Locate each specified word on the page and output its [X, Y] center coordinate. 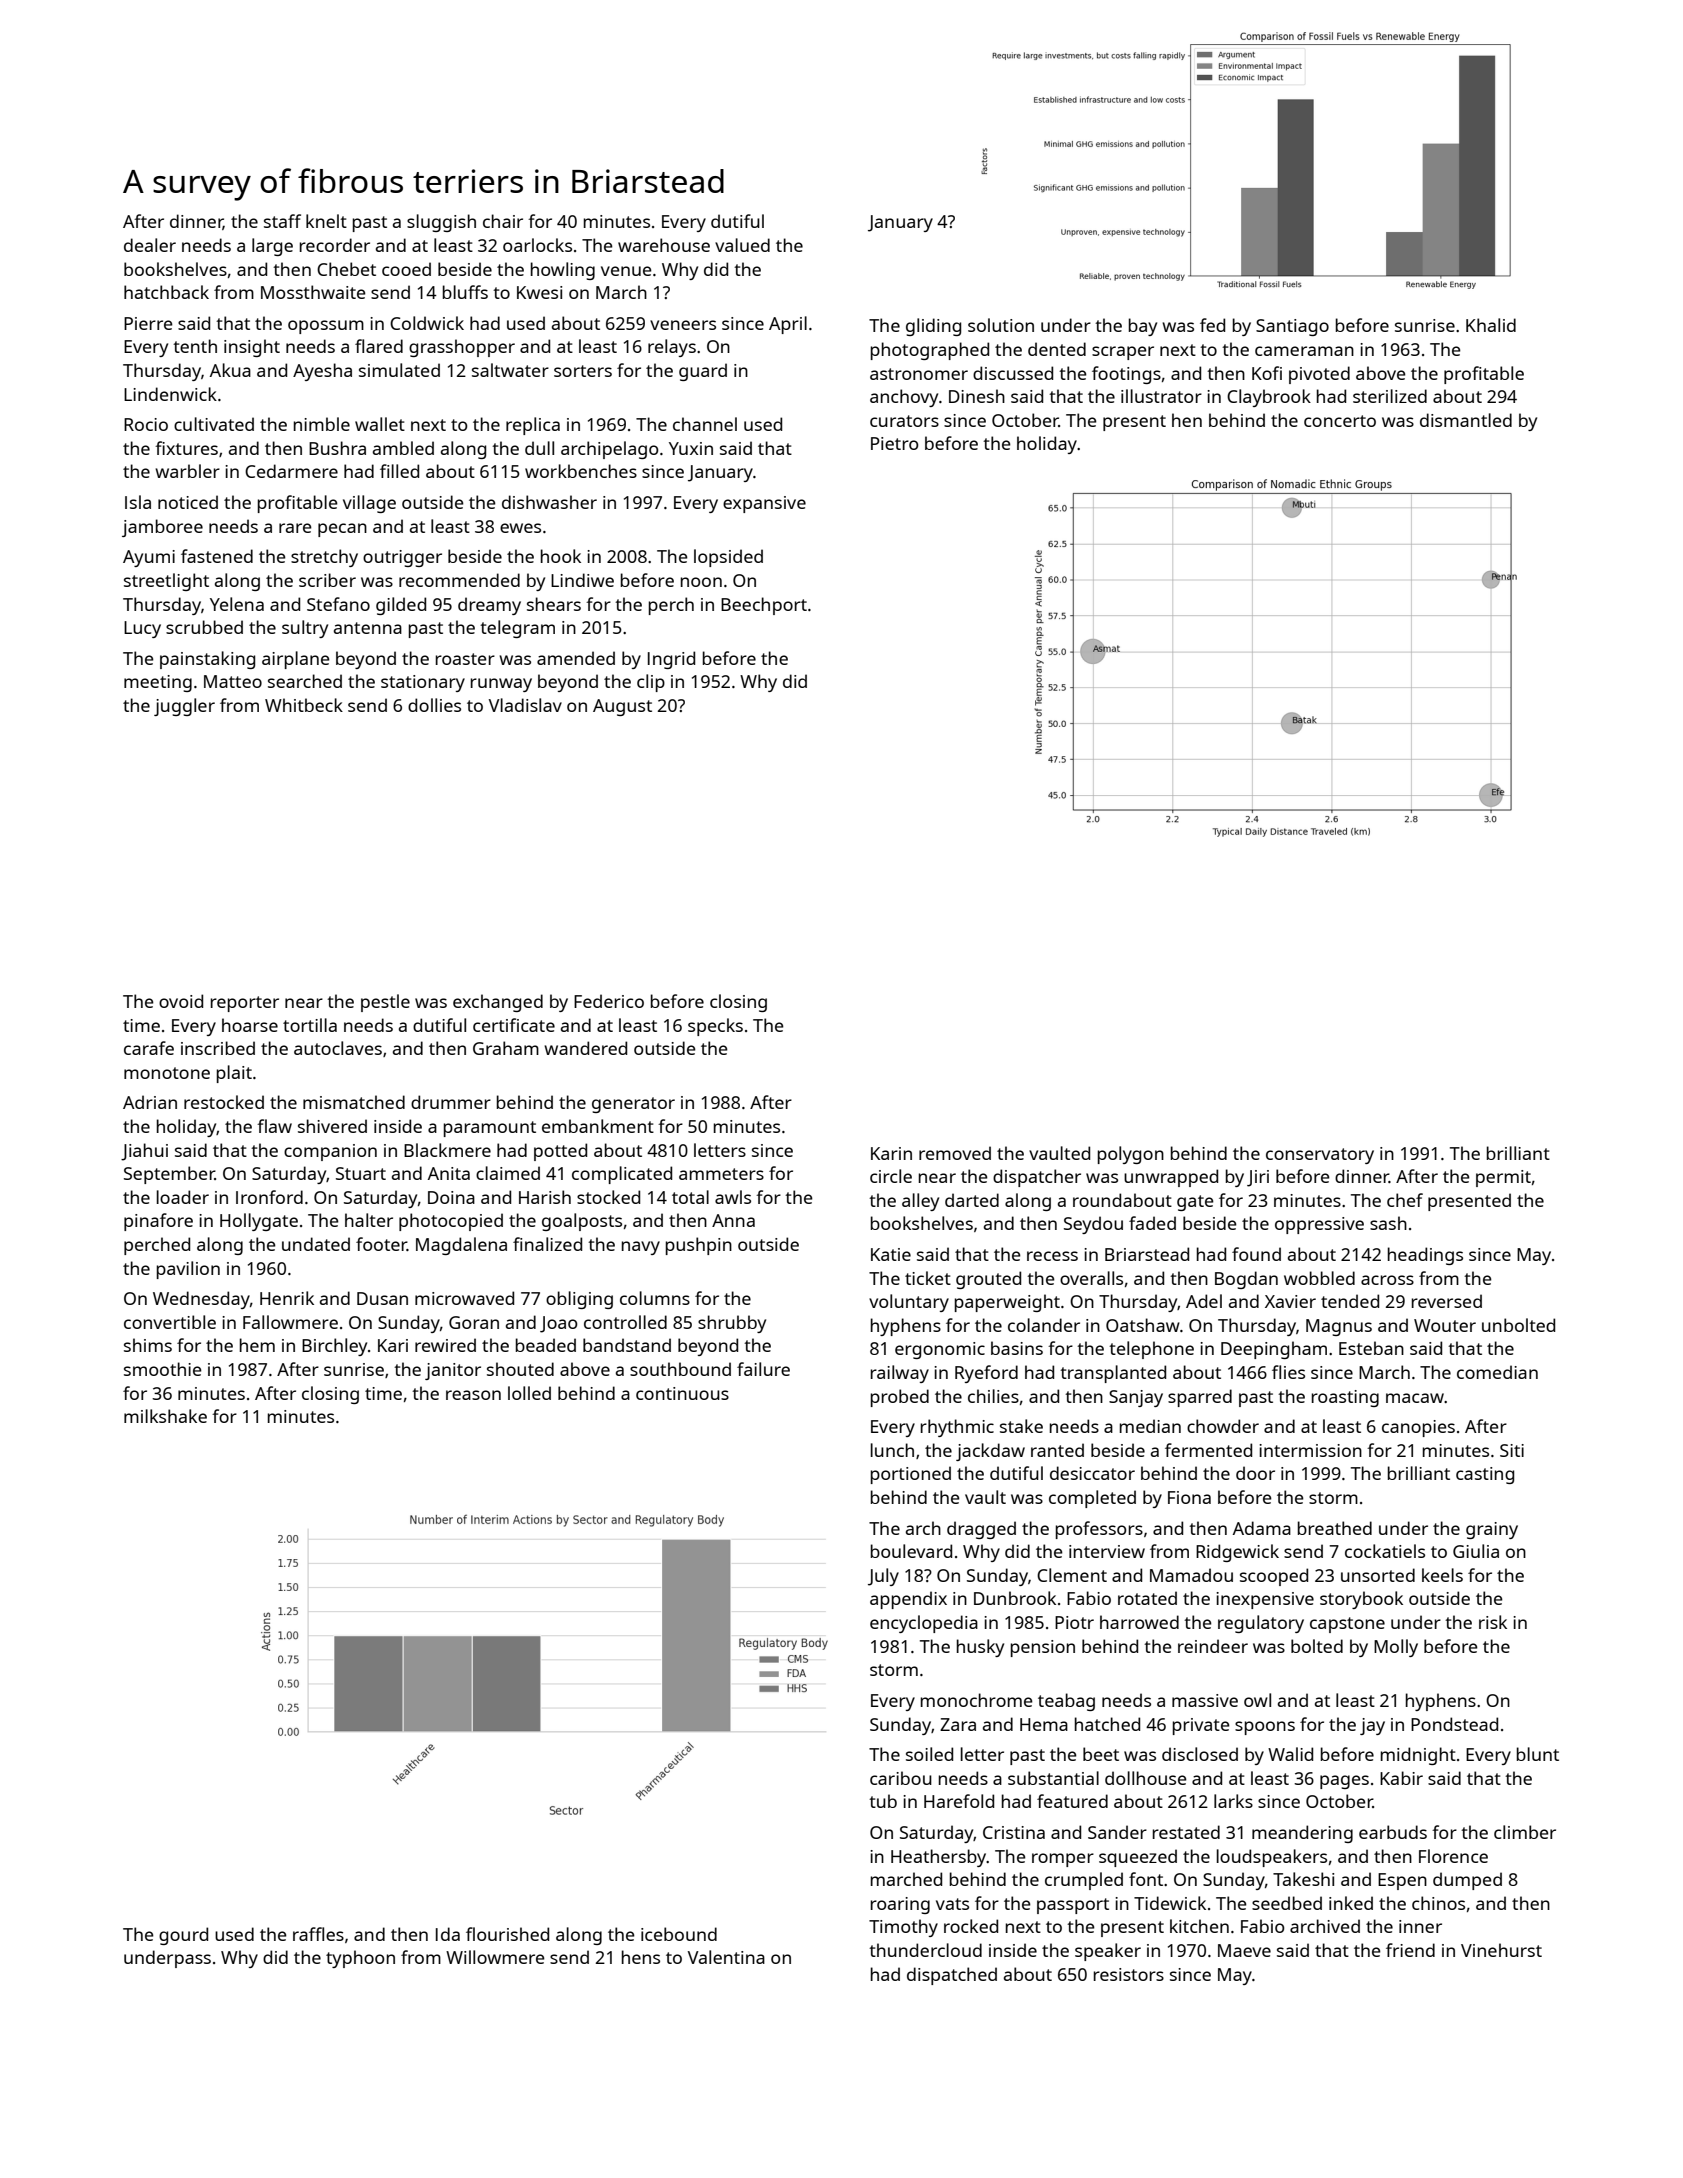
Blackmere [447, 1150]
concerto [1340, 421]
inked [1351, 1903]
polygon [1131, 1155]
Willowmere [495, 1957]
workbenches [581, 471]
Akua [230, 370]
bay [1143, 327]
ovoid [181, 1001]
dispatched [952, 1976]
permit [1503, 1178]
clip [651, 683]
